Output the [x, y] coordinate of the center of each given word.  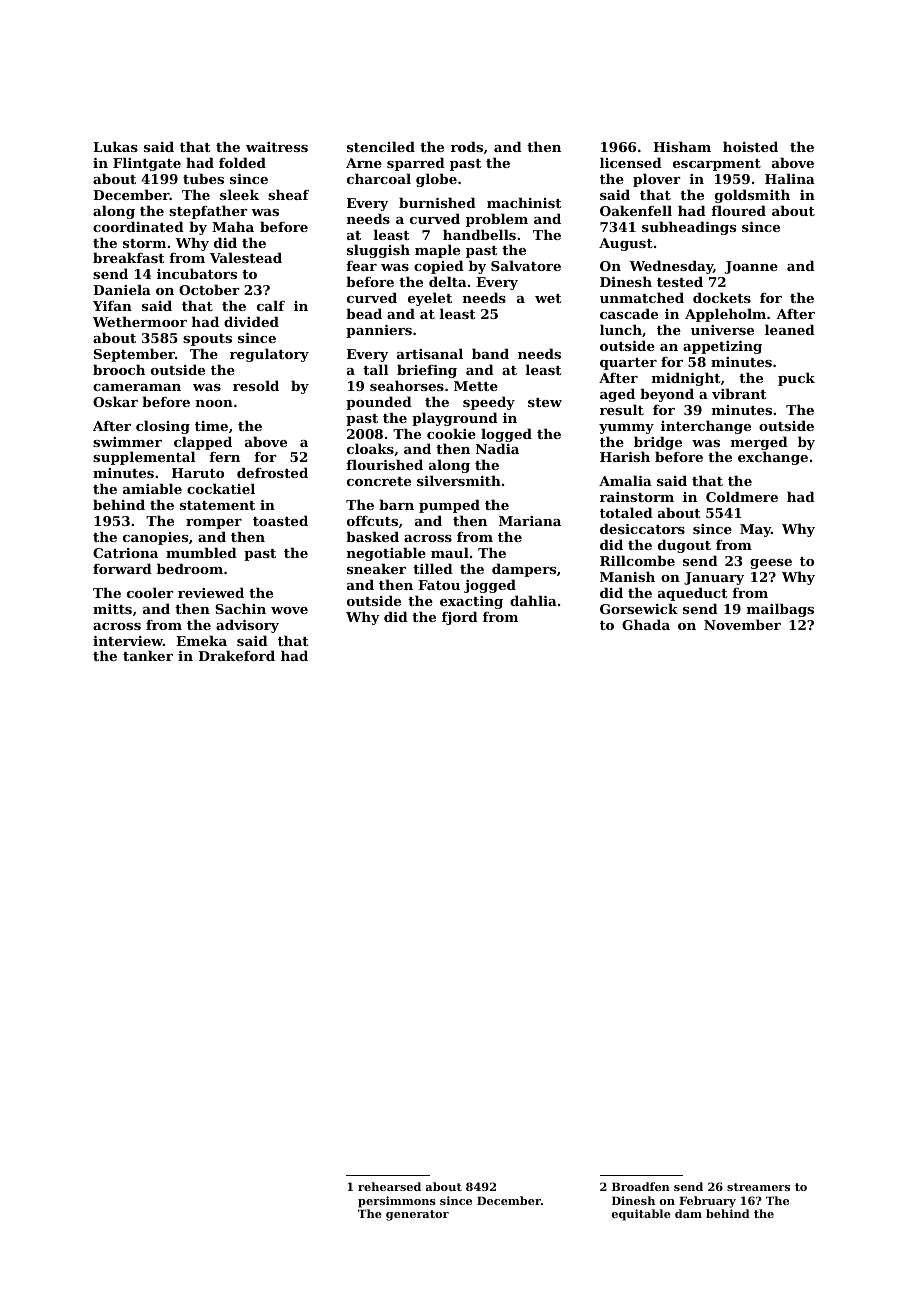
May [755, 530]
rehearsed [389, 1186]
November [742, 624]
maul [450, 552]
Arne [364, 163]
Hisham [682, 146]
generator [417, 1215]
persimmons [397, 1202]
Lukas [115, 146]
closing [163, 427]
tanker [148, 655]
